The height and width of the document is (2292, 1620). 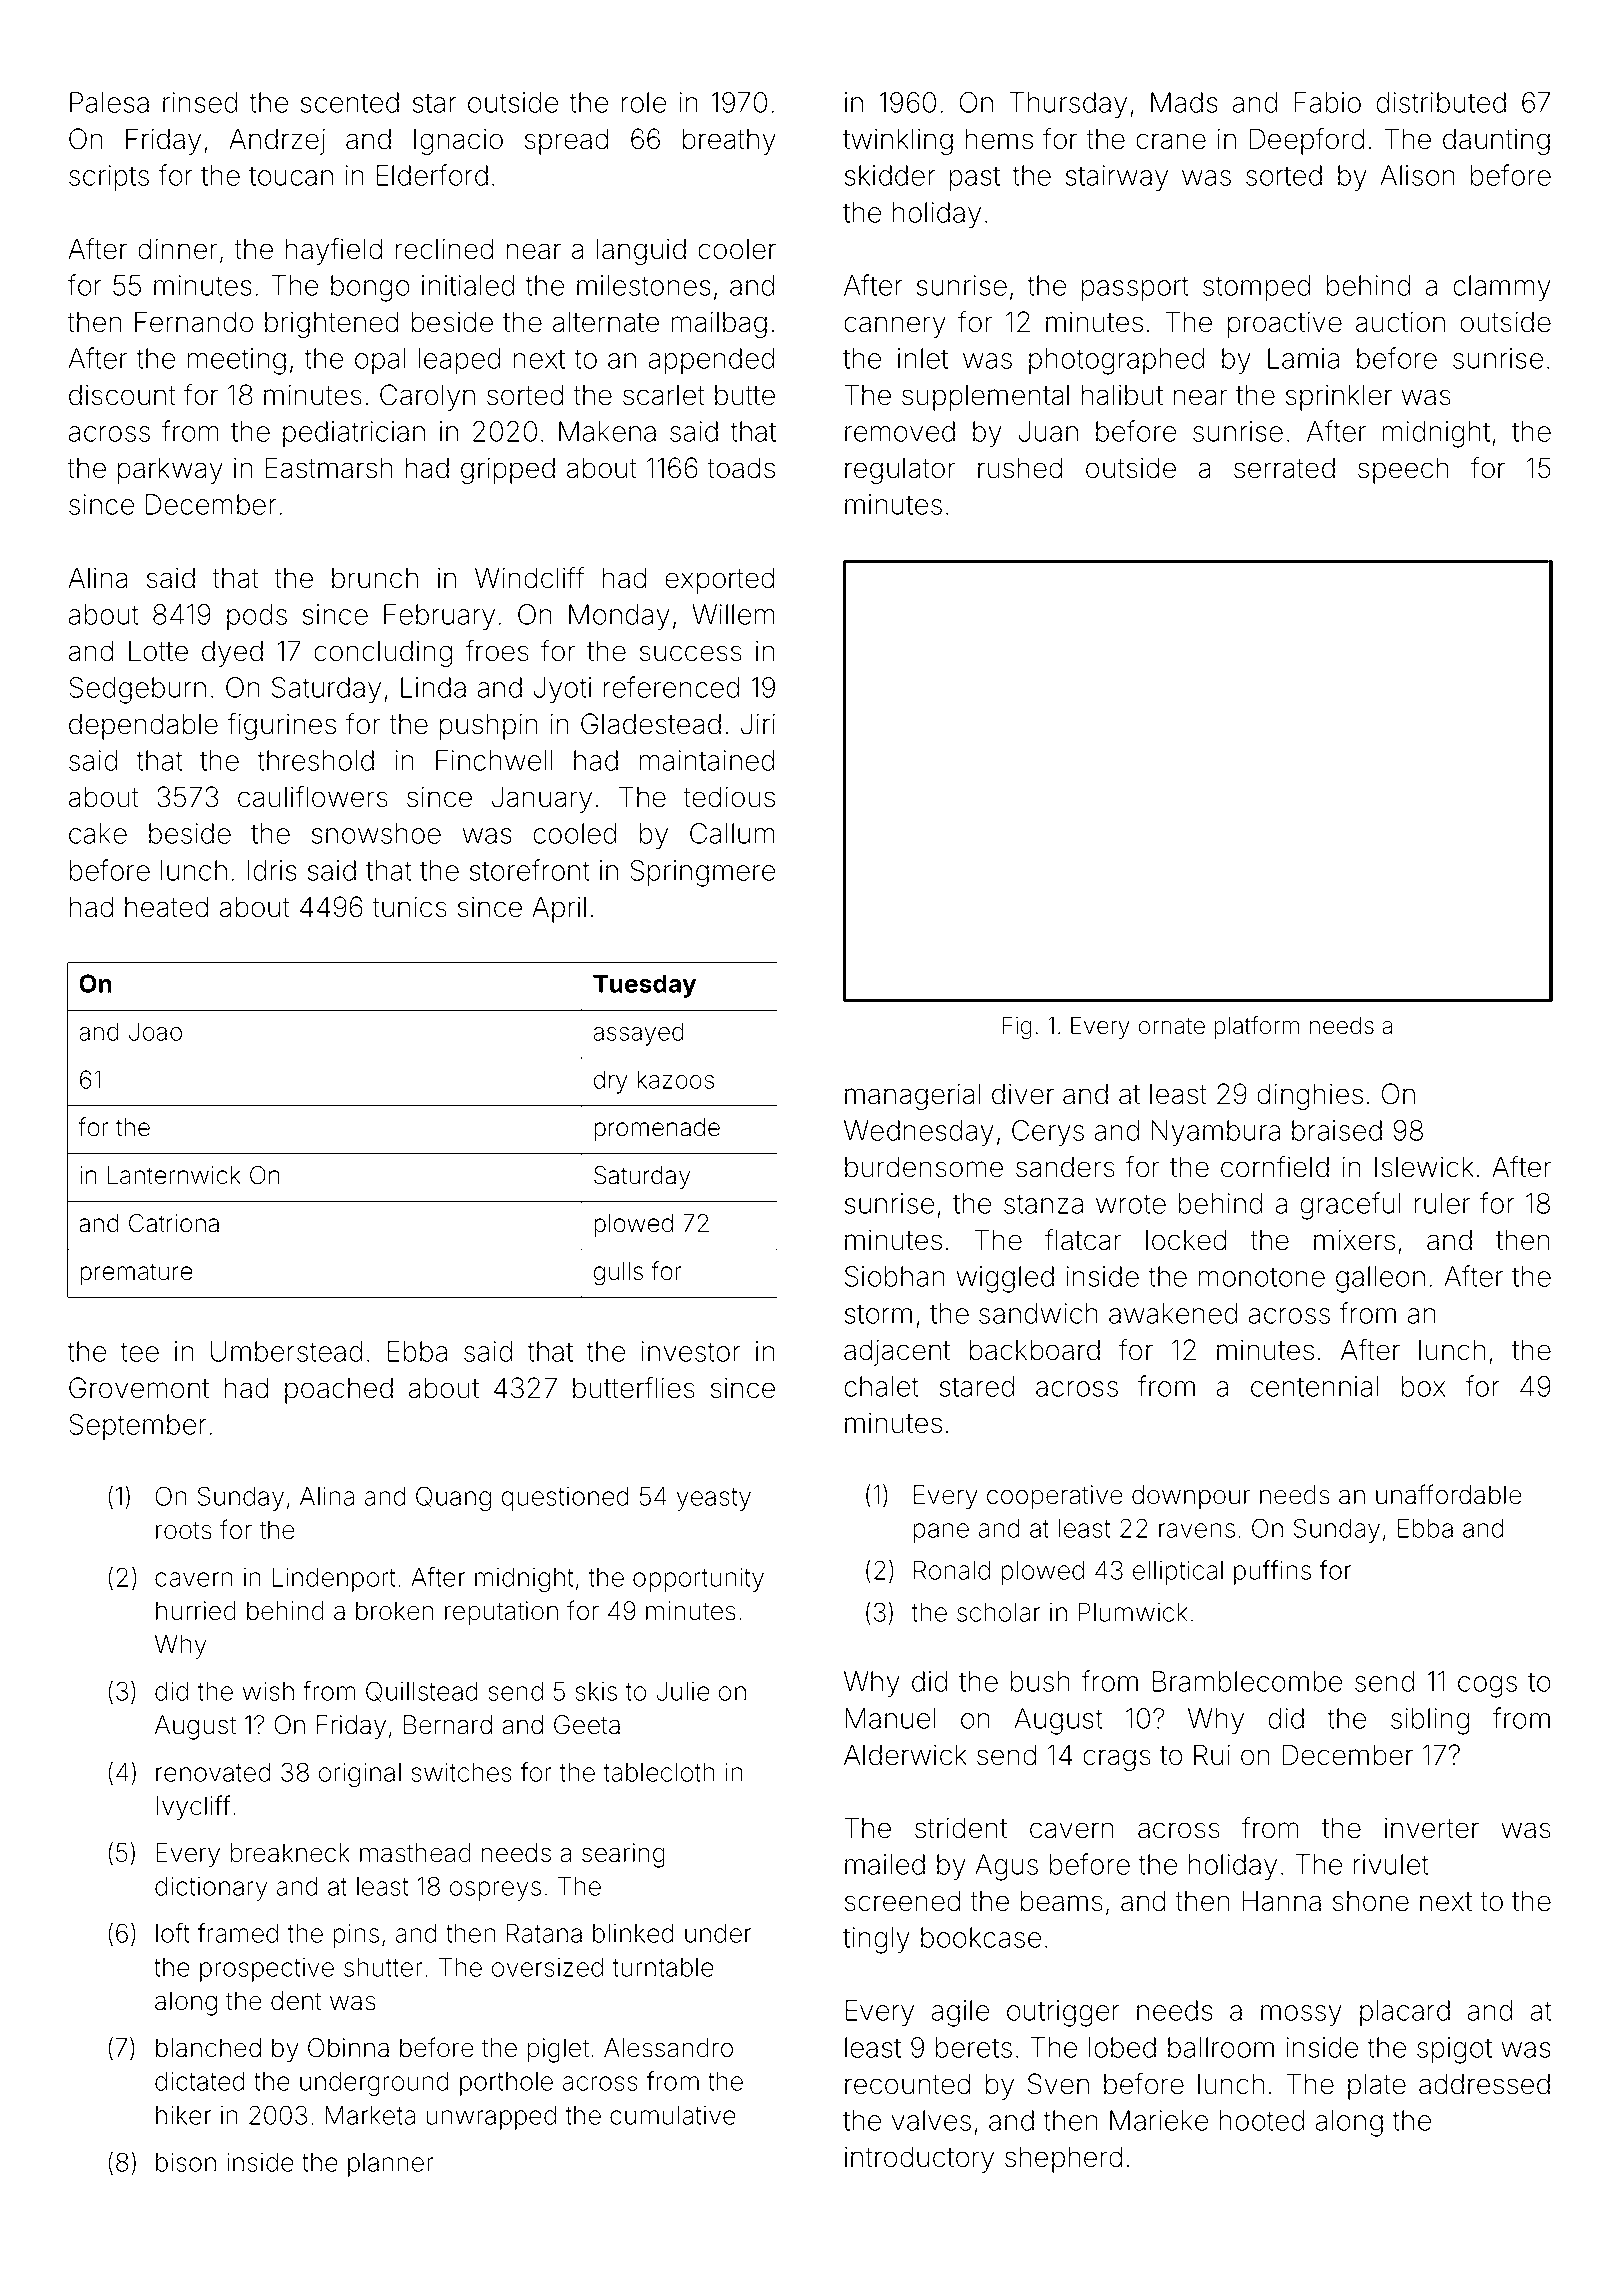 What do you see at coordinates (409, 907) in the document?
I see `tunics` at bounding box center [409, 907].
